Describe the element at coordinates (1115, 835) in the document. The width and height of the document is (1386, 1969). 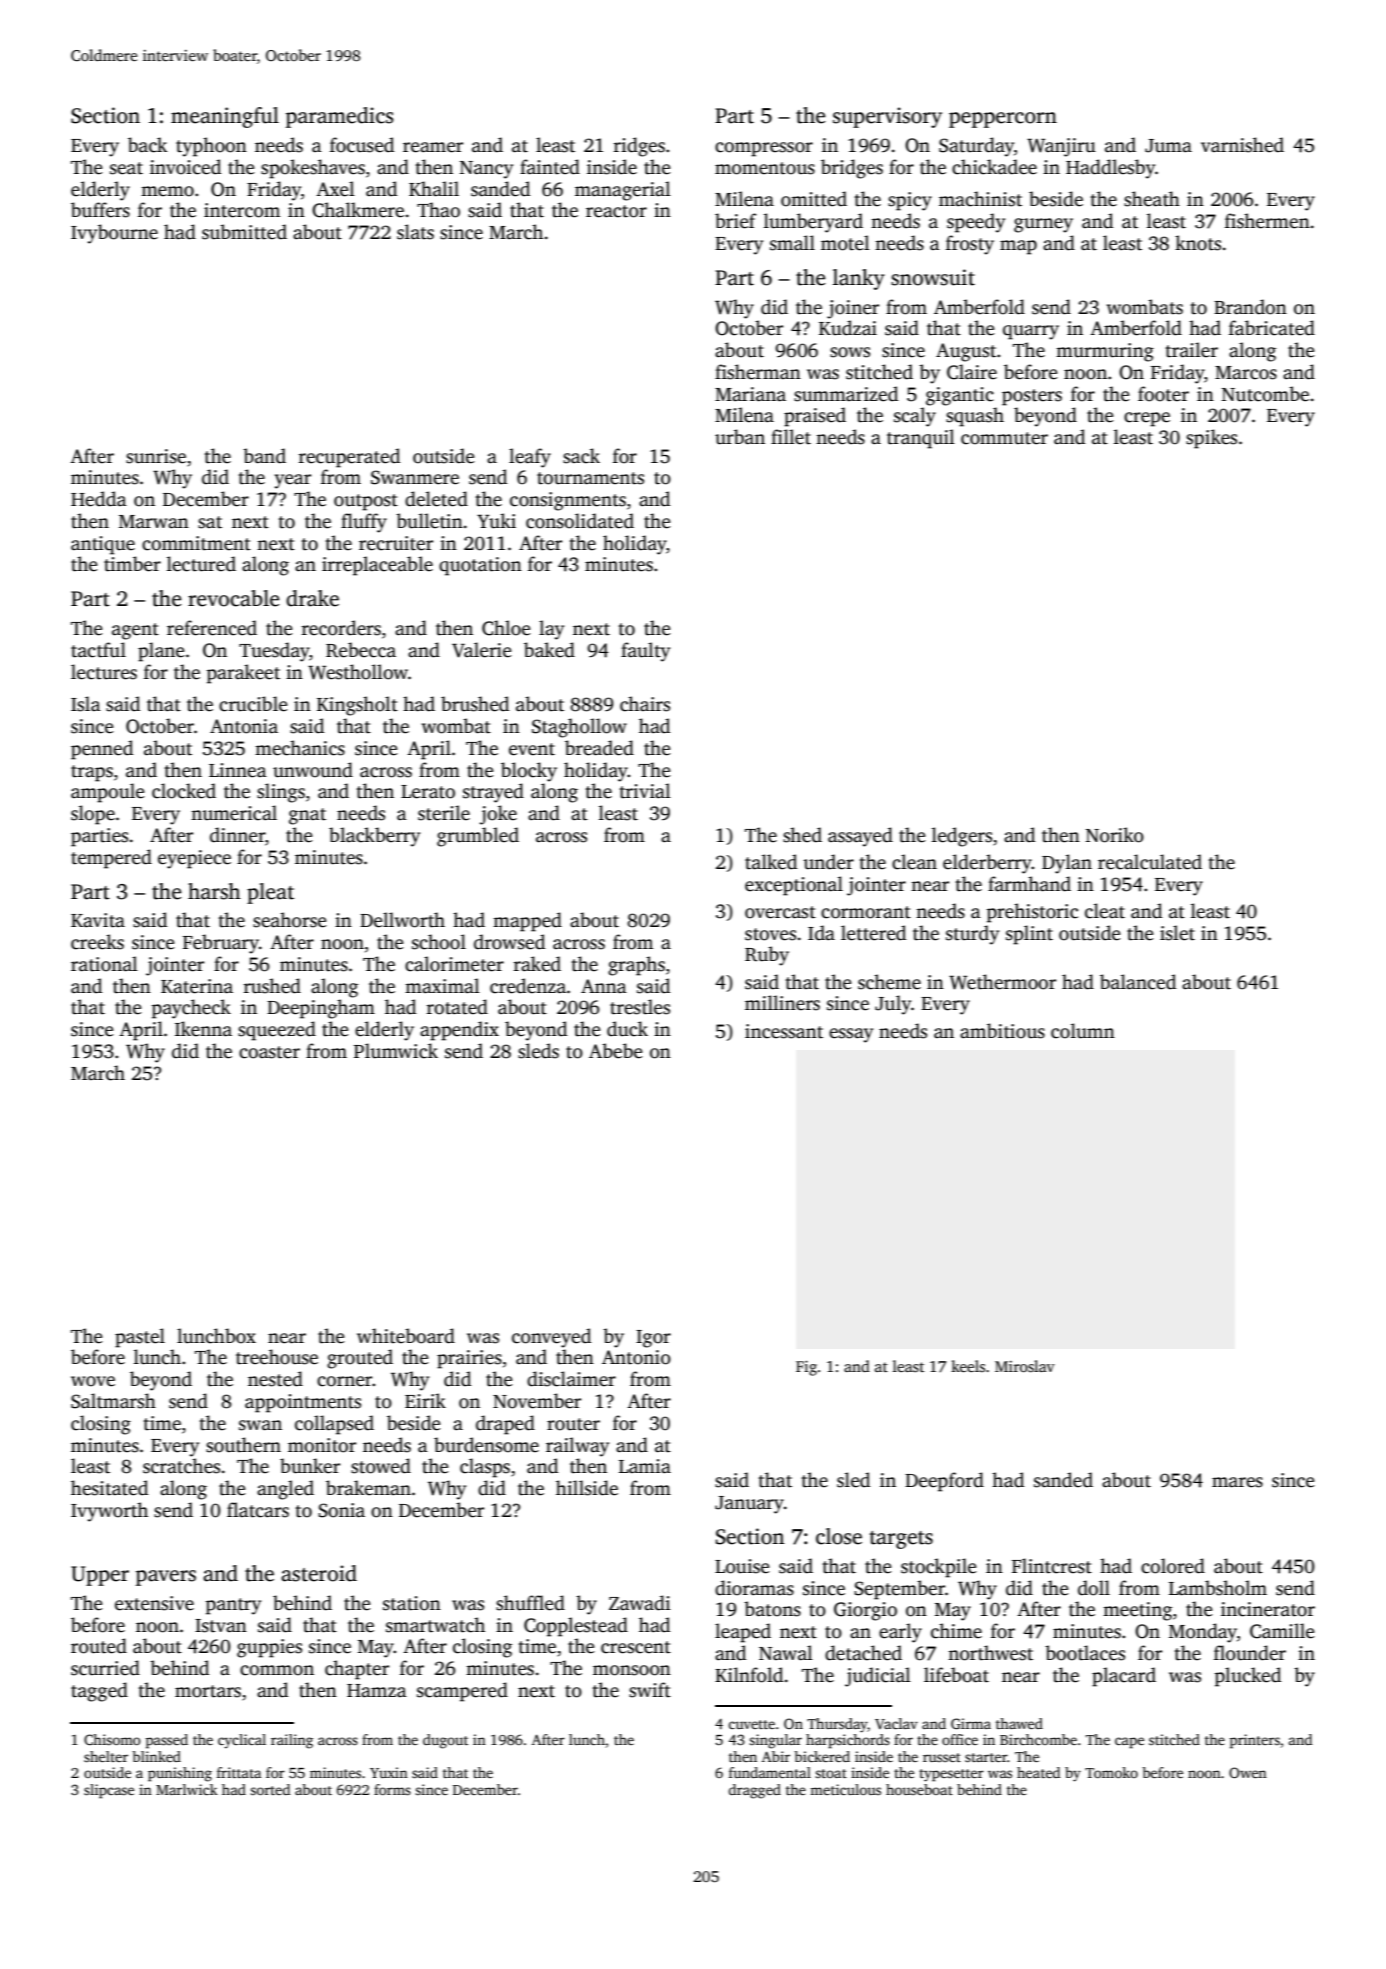
I see `Noriko` at that location.
